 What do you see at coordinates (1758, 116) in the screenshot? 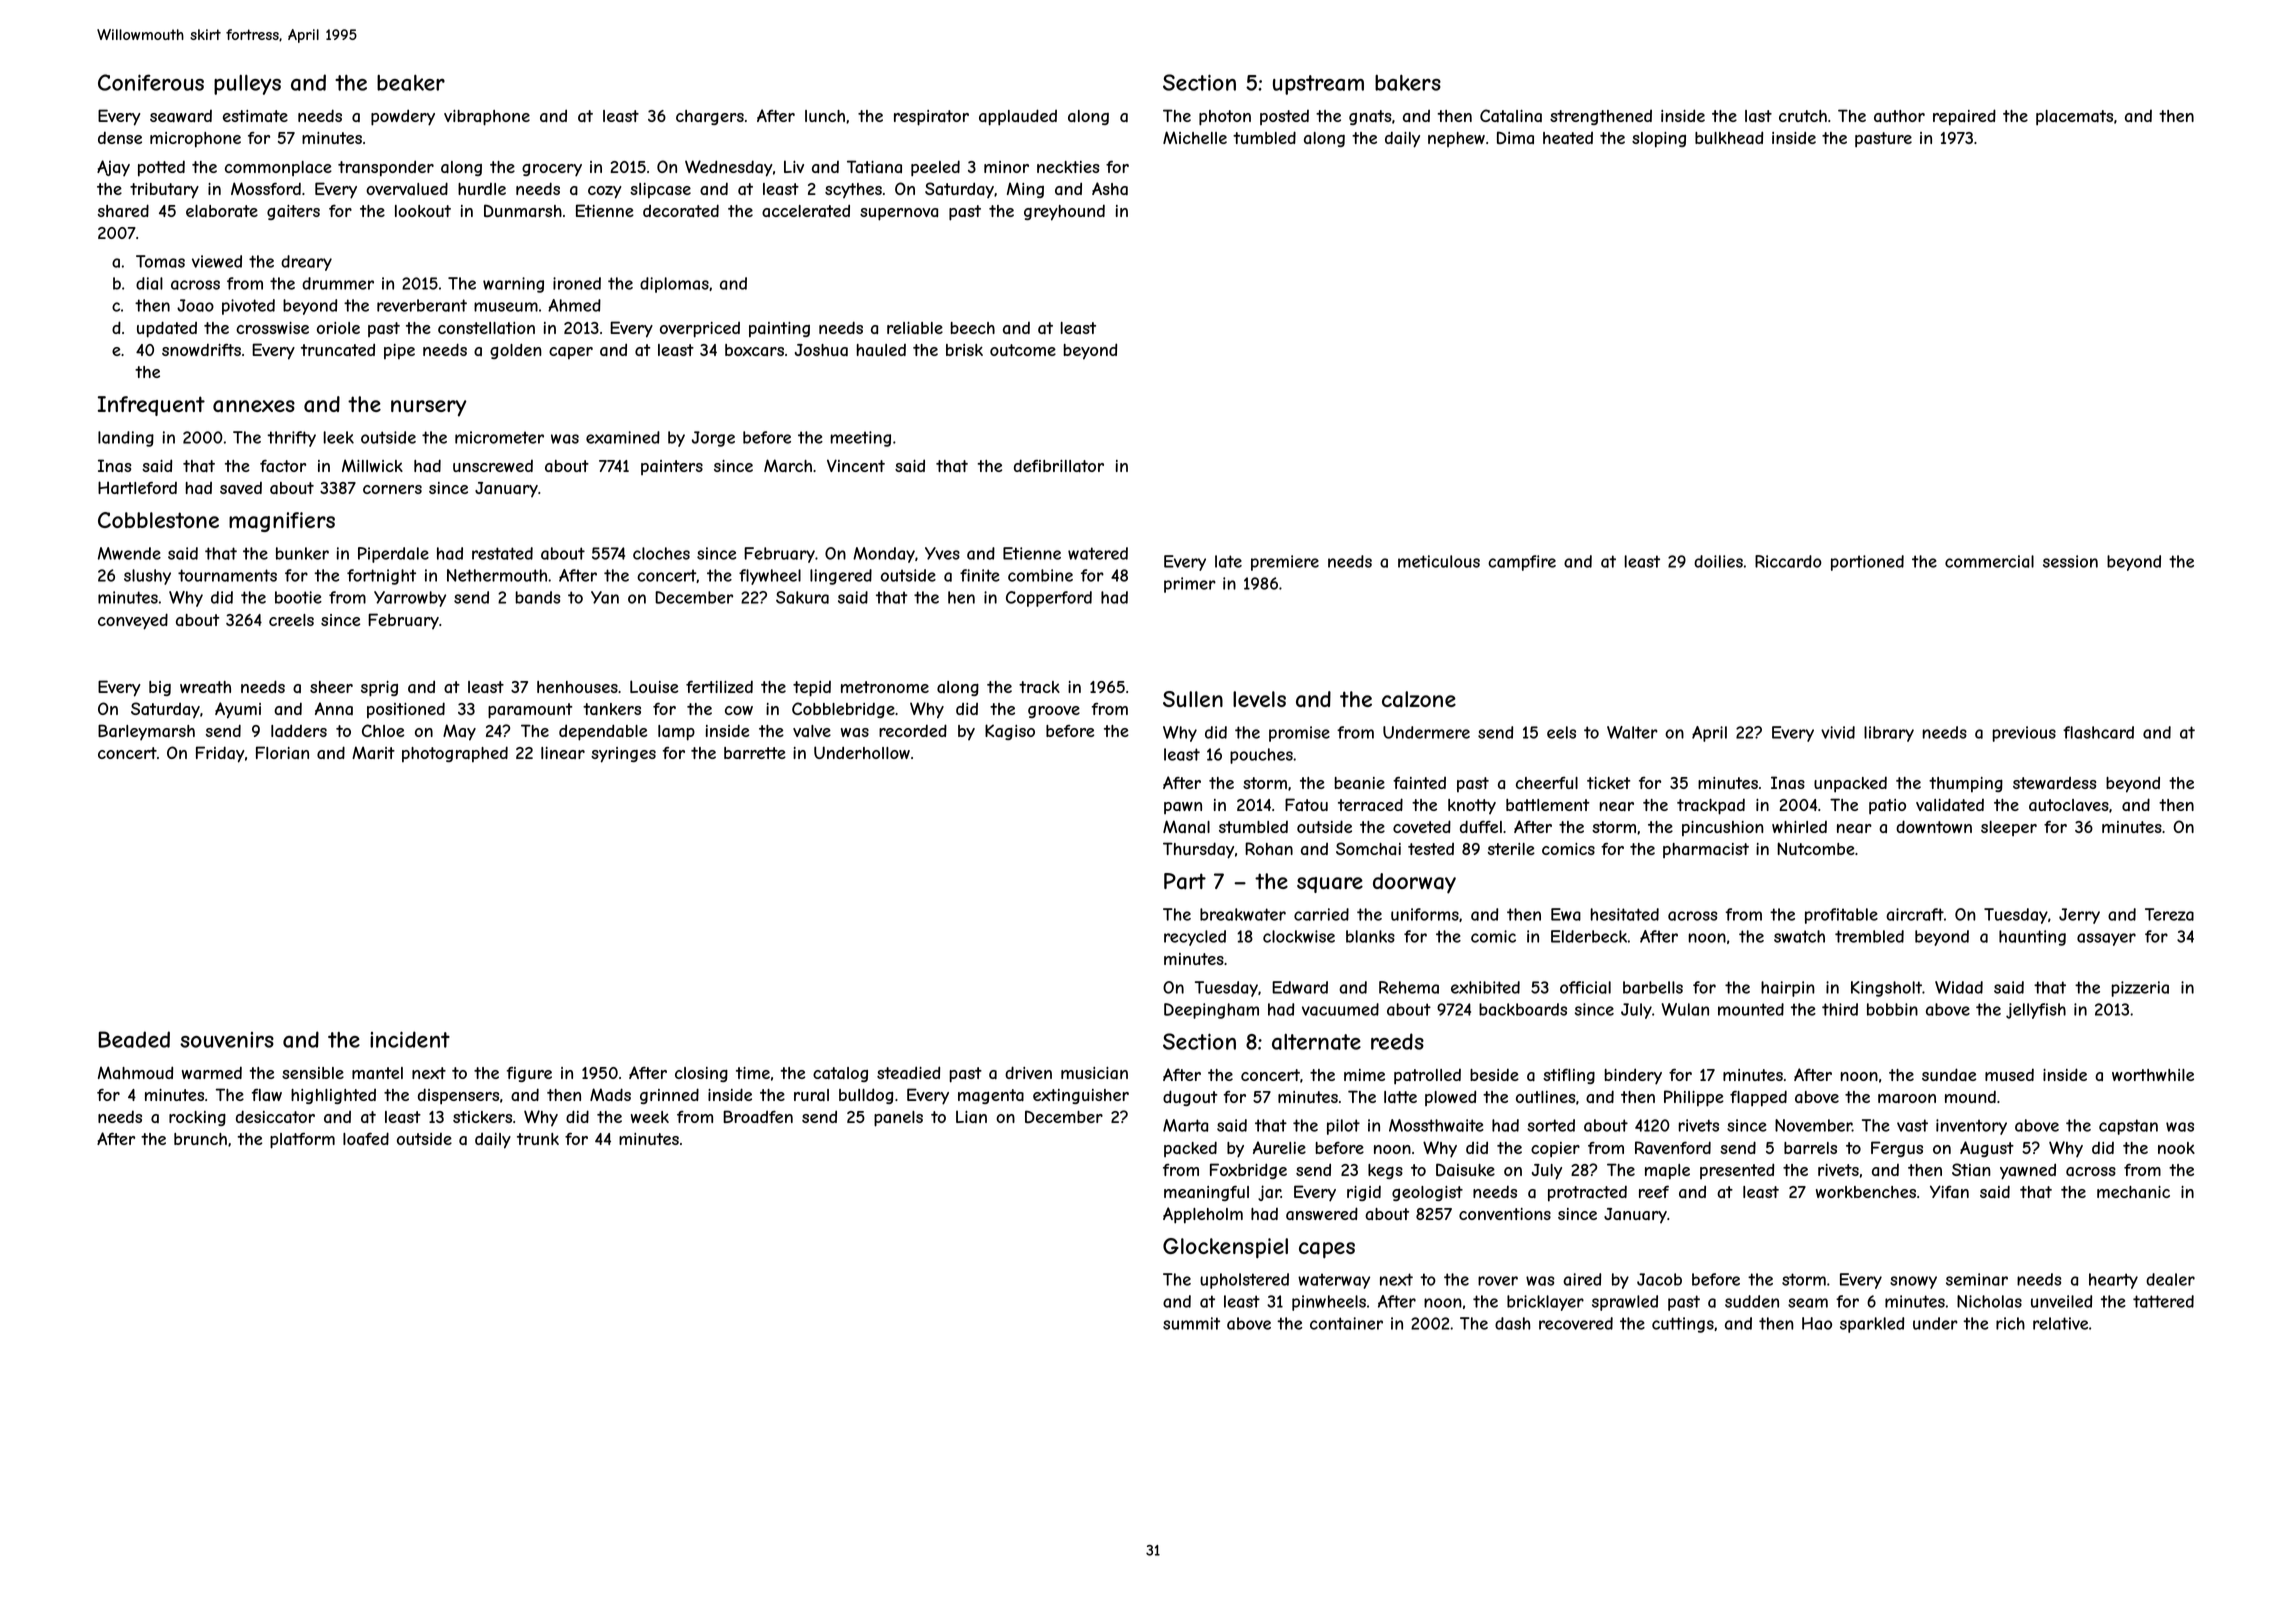
I see `last` at bounding box center [1758, 116].
